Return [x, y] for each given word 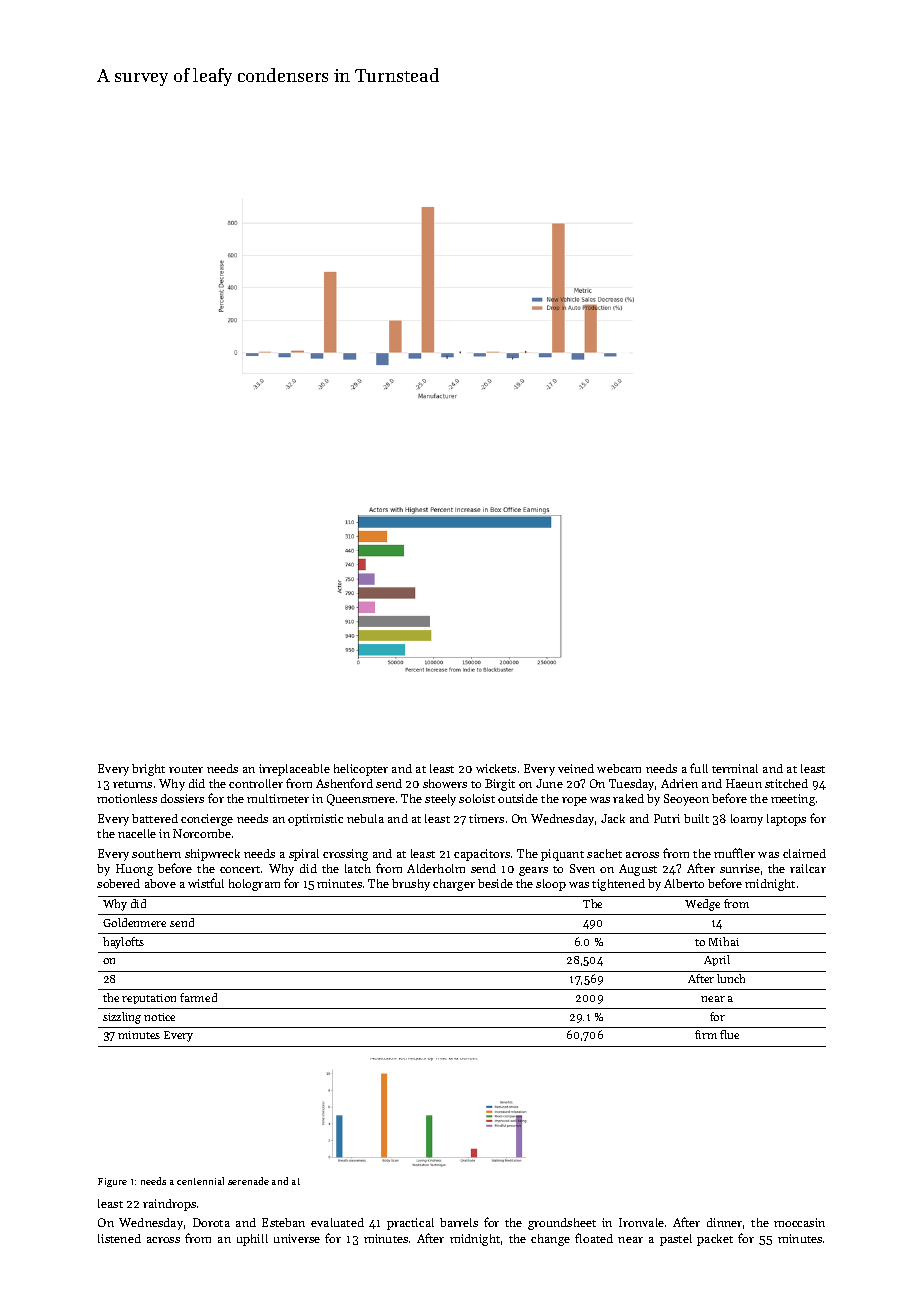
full [699, 768]
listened [119, 1238]
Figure [112, 1182]
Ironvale [641, 1222]
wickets [496, 768]
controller [256, 783]
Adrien [679, 783]
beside [495, 883]
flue [729, 1034]
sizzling [122, 1018]
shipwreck [212, 855]
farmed [198, 997]
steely [440, 800]
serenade [248, 1181]
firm [706, 1034]
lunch [731, 978]
